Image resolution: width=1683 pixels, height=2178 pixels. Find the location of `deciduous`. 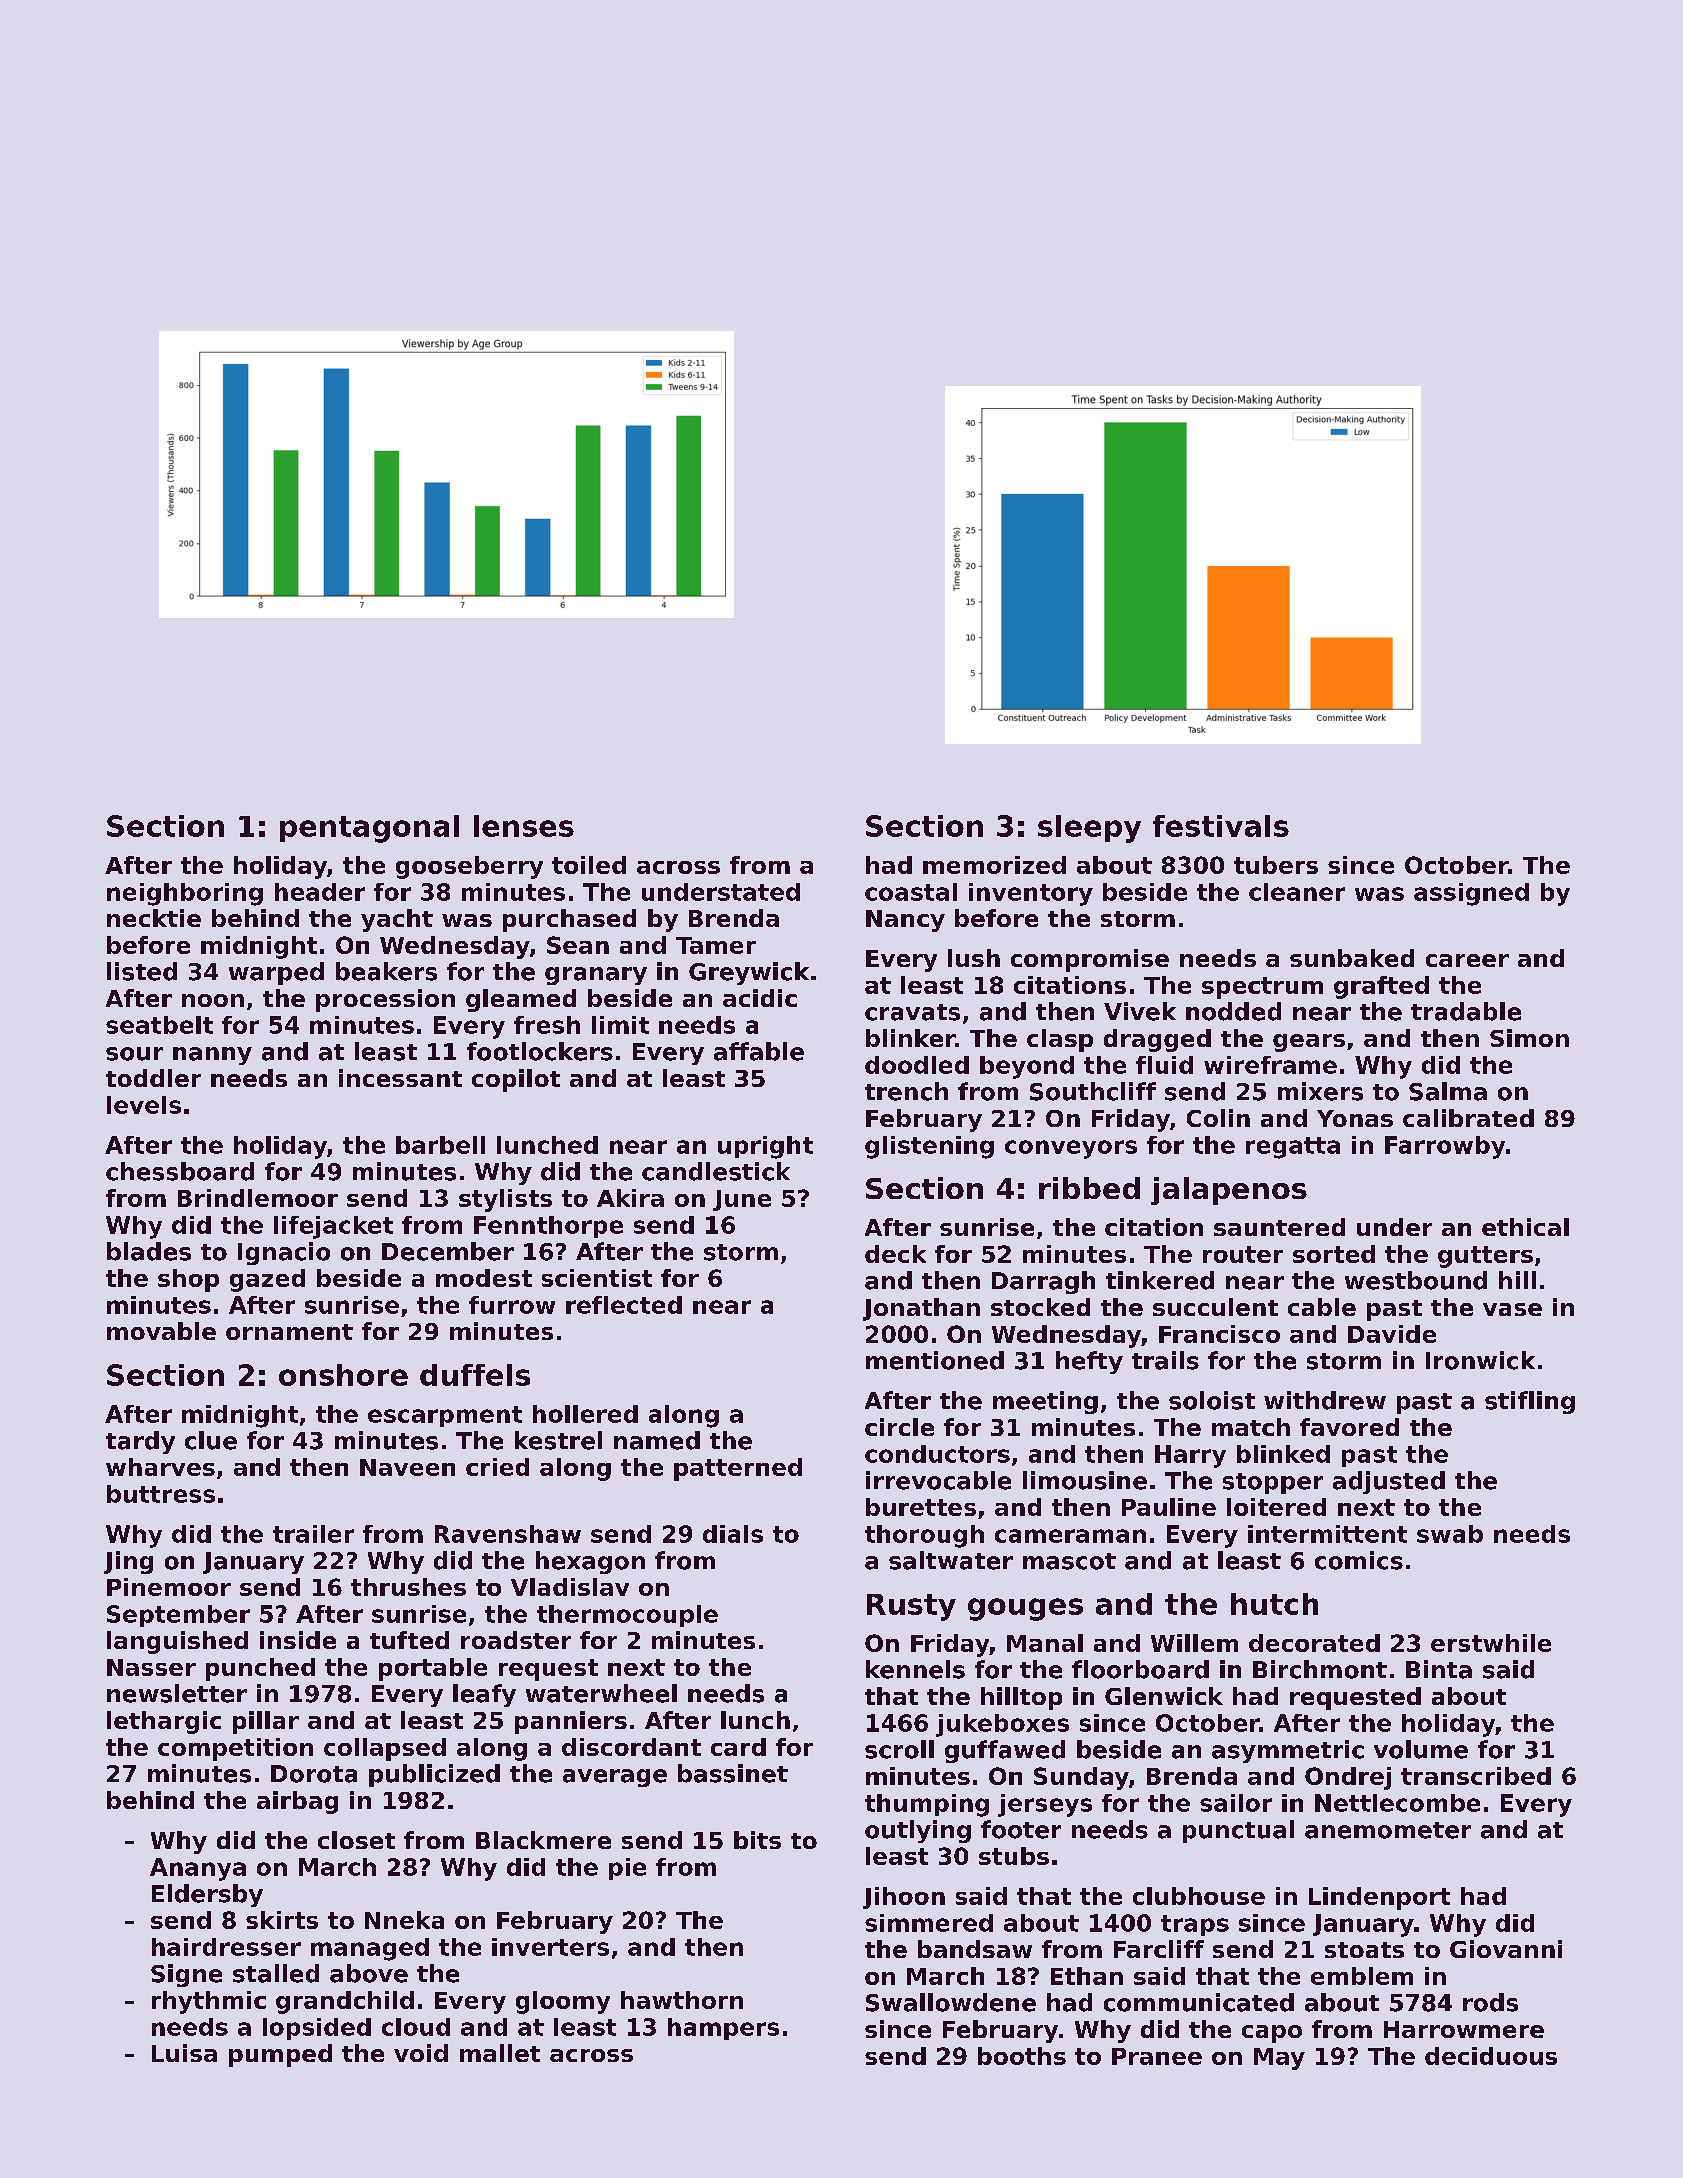

deciduous is located at coordinates (1491, 2056).
